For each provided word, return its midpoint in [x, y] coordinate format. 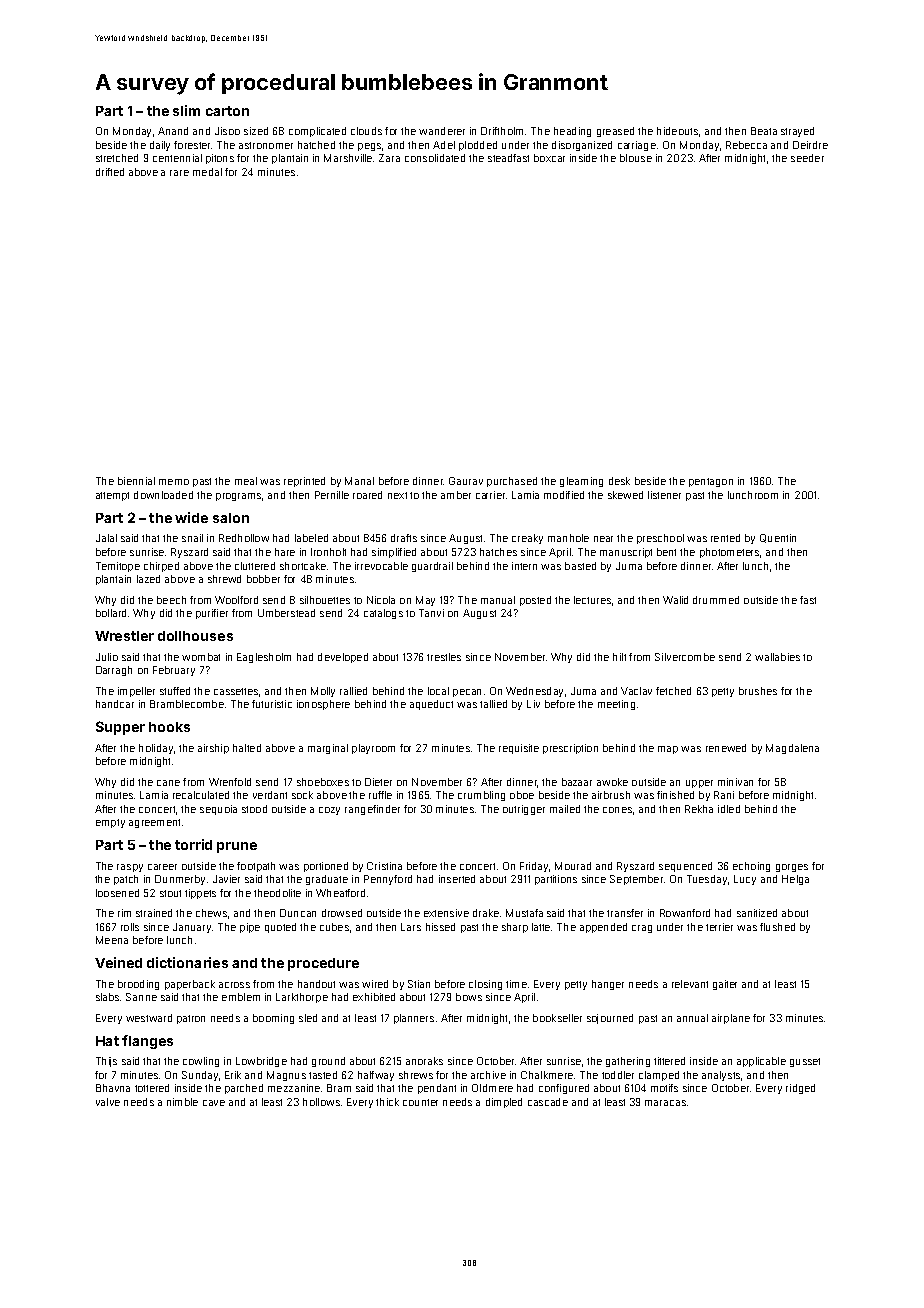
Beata [764, 131]
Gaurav [466, 481]
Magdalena [792, 749]
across [234, 985]
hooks [169, 727]
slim [186, 110]
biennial [136, 481]
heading [572, 132]
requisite [519, 749]
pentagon [711, 482]
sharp [515, 928]
